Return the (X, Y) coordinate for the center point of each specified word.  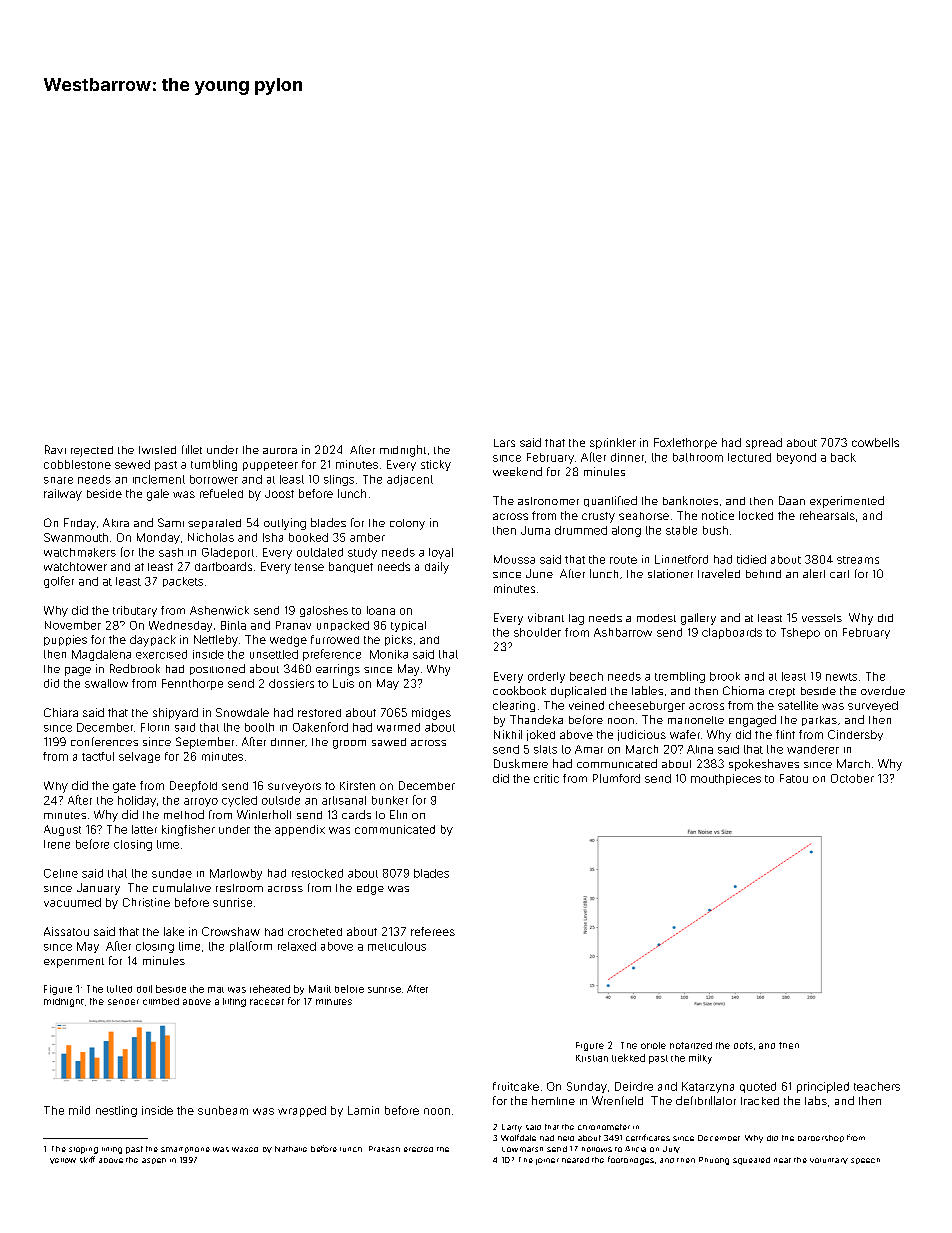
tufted (119, 989)
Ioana (381, 610)
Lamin (363, 1110)
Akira (116, 522)
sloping (83, 1150)
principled (823, 1087)
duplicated (578, 692)
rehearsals (827, 515)
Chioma (743, 690)
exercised (161, 654)
